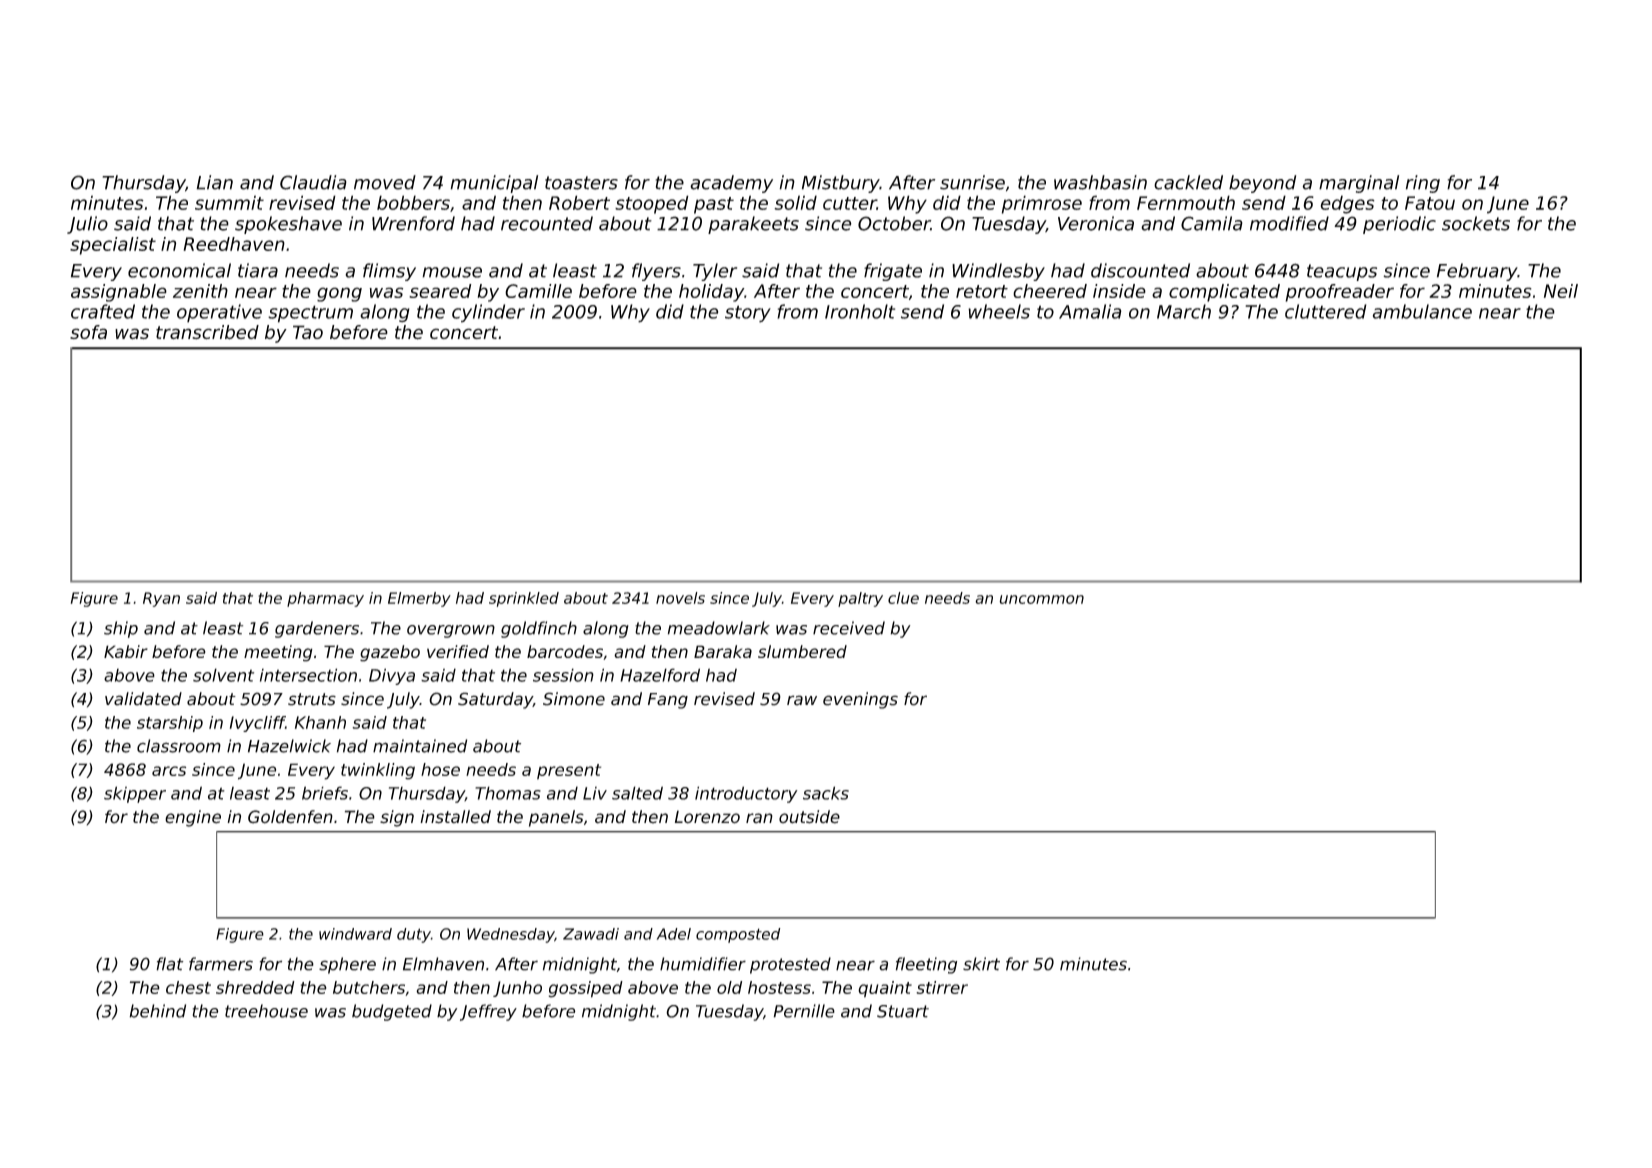 The image size is (1652, 1168). Describe the element at coordinates (1561, 291) in the screenshot. I see `Neil` at that location.
